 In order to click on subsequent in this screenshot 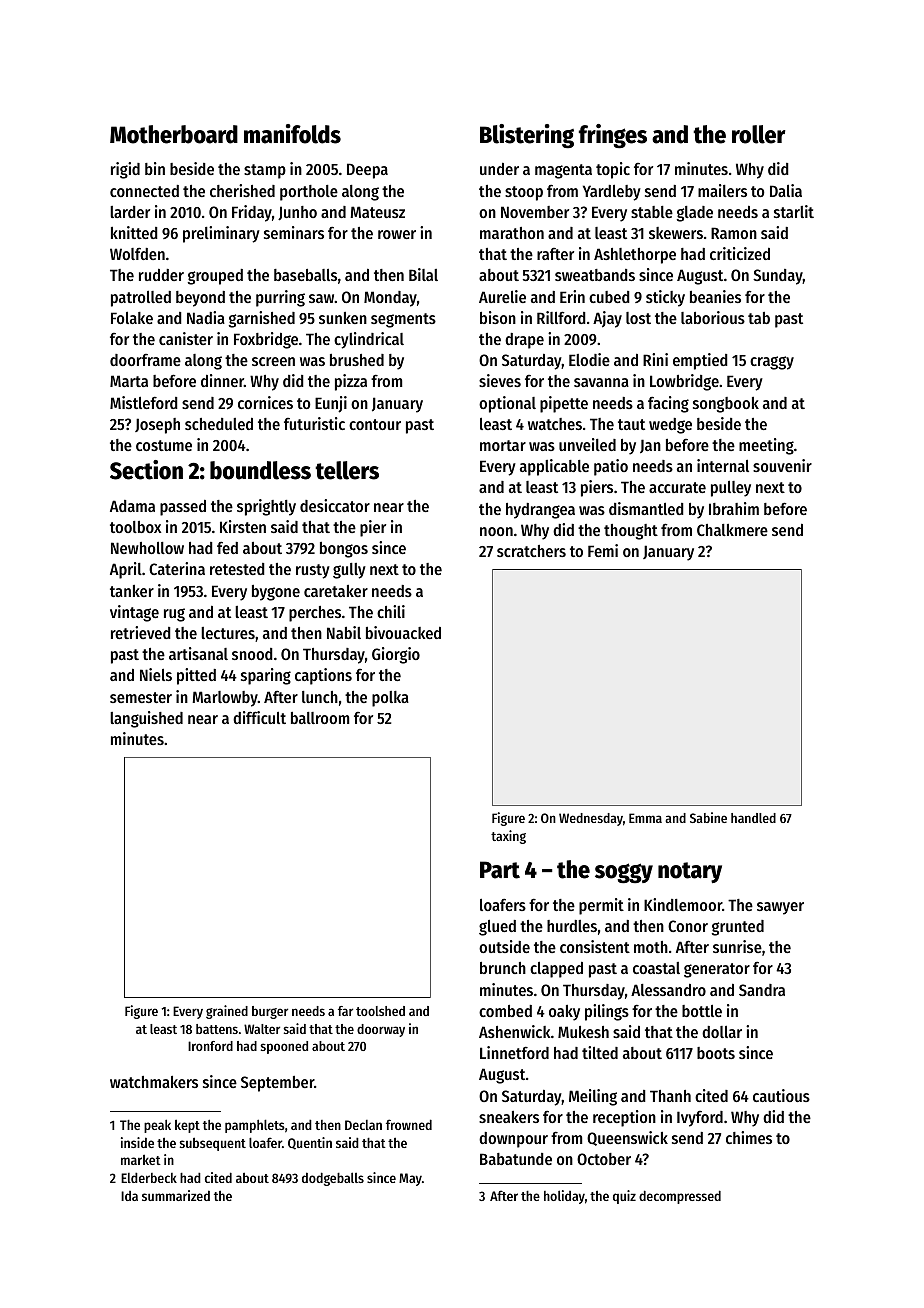, I will do `click(212, 1144)`.
